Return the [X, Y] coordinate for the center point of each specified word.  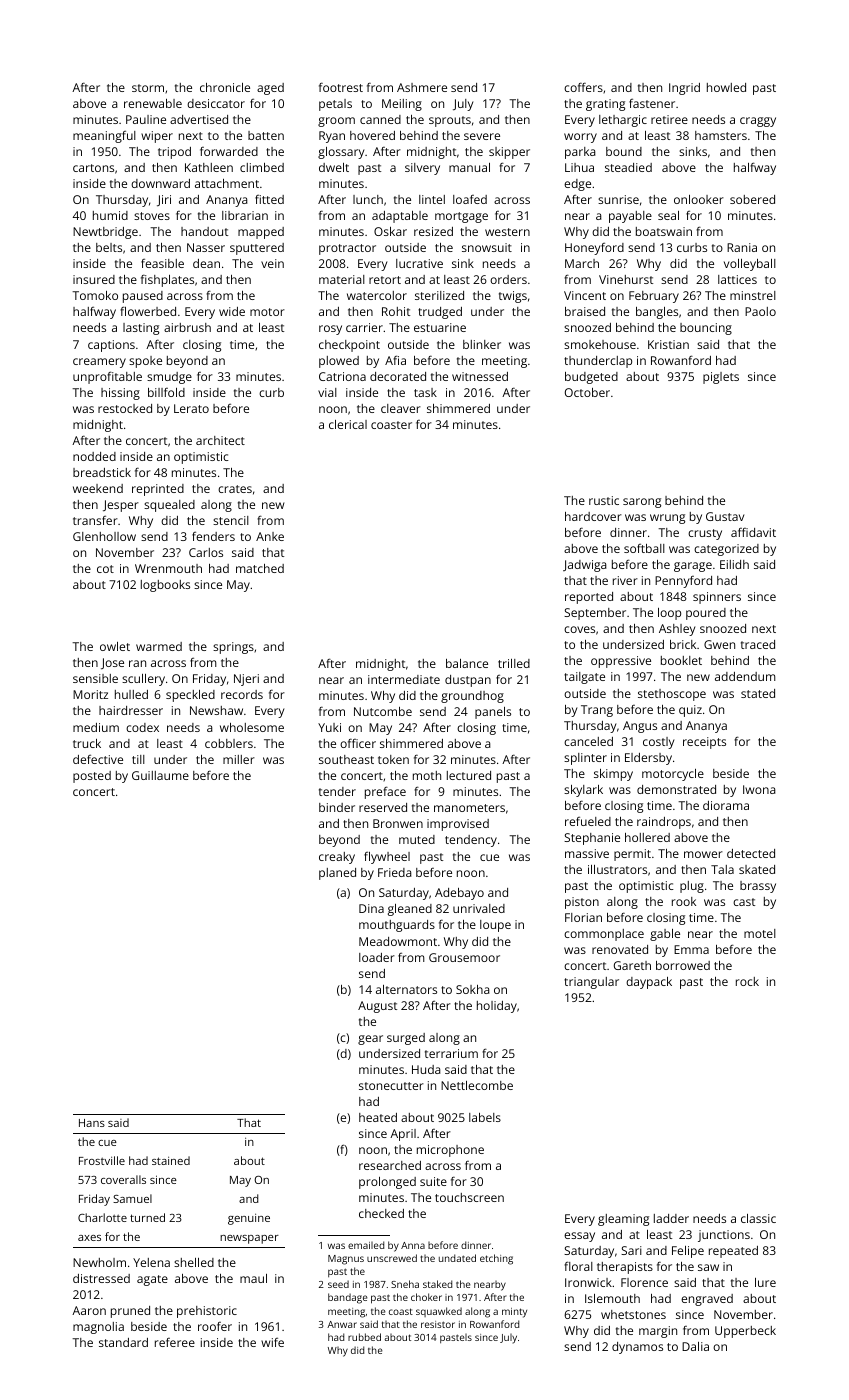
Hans [92, 1123]
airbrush [187, 327]
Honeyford [594, 248]
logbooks [165, 586]
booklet [681, 660]
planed [337, 874]
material [342, 279]
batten [266, 135]
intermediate [404, 679]
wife [272, 1342]
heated [378, 1117]
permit [632, 855]
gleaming [623, 1220]
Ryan [332, 137]
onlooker [699, 199]
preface [385, 792]
